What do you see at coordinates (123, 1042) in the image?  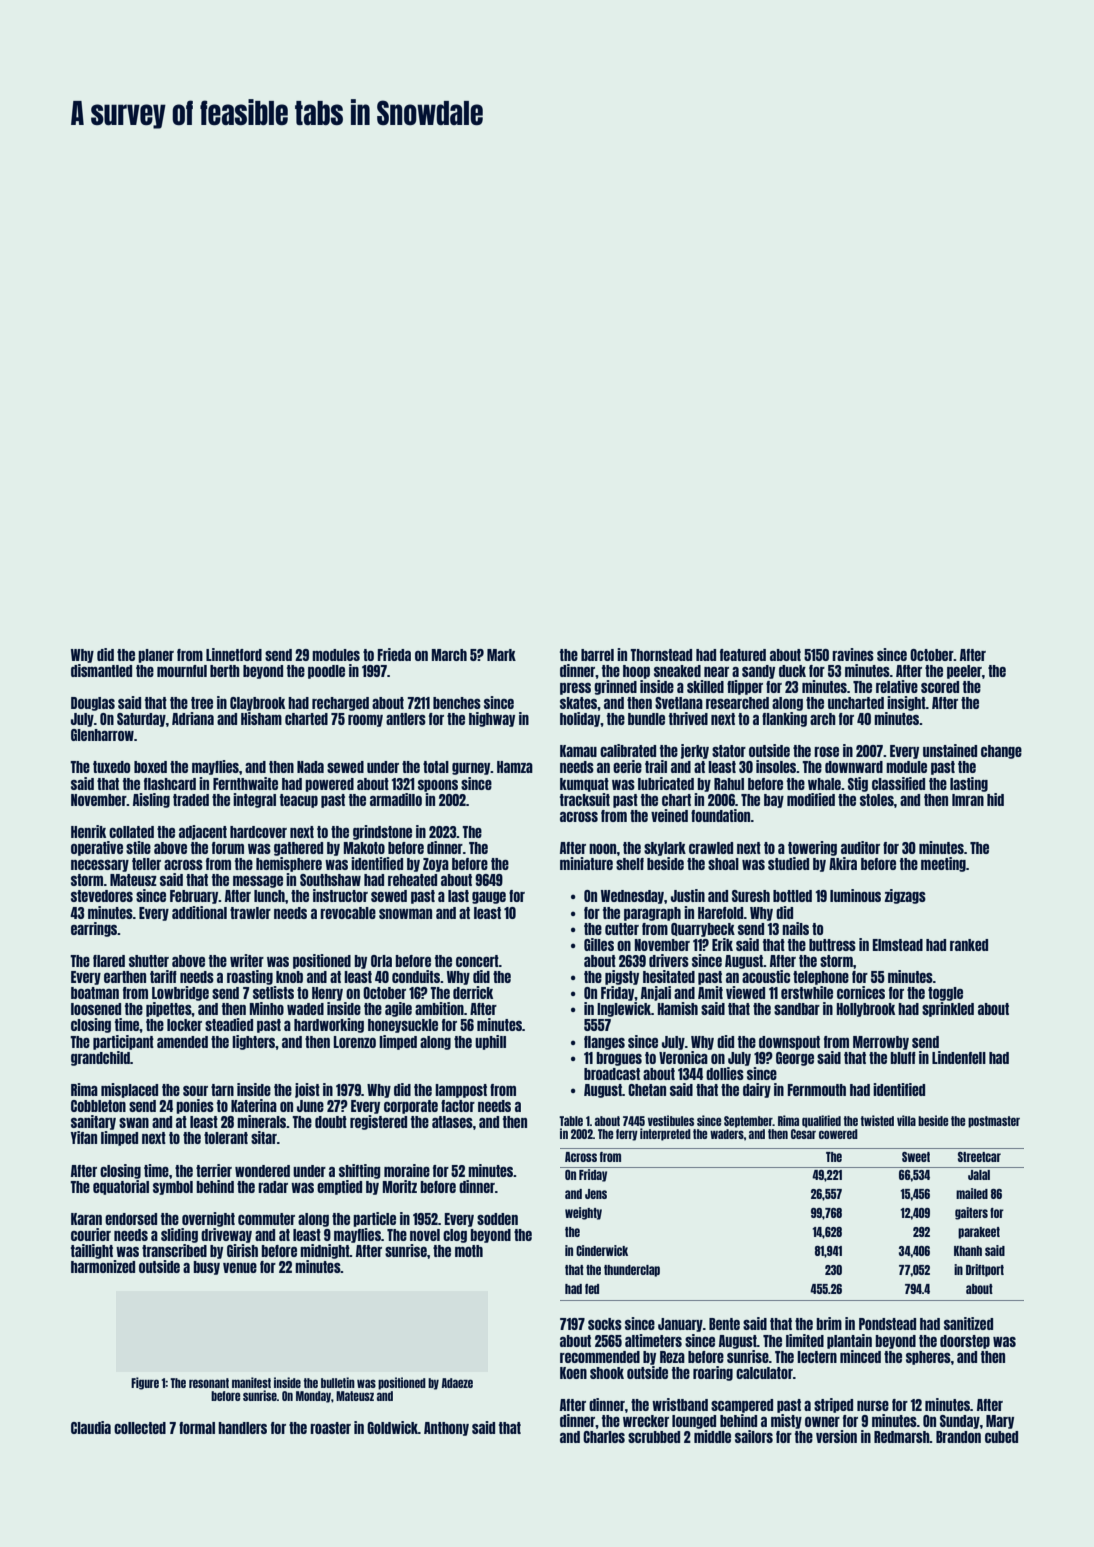 I see `participant` at bounding box center [123, 1042].
